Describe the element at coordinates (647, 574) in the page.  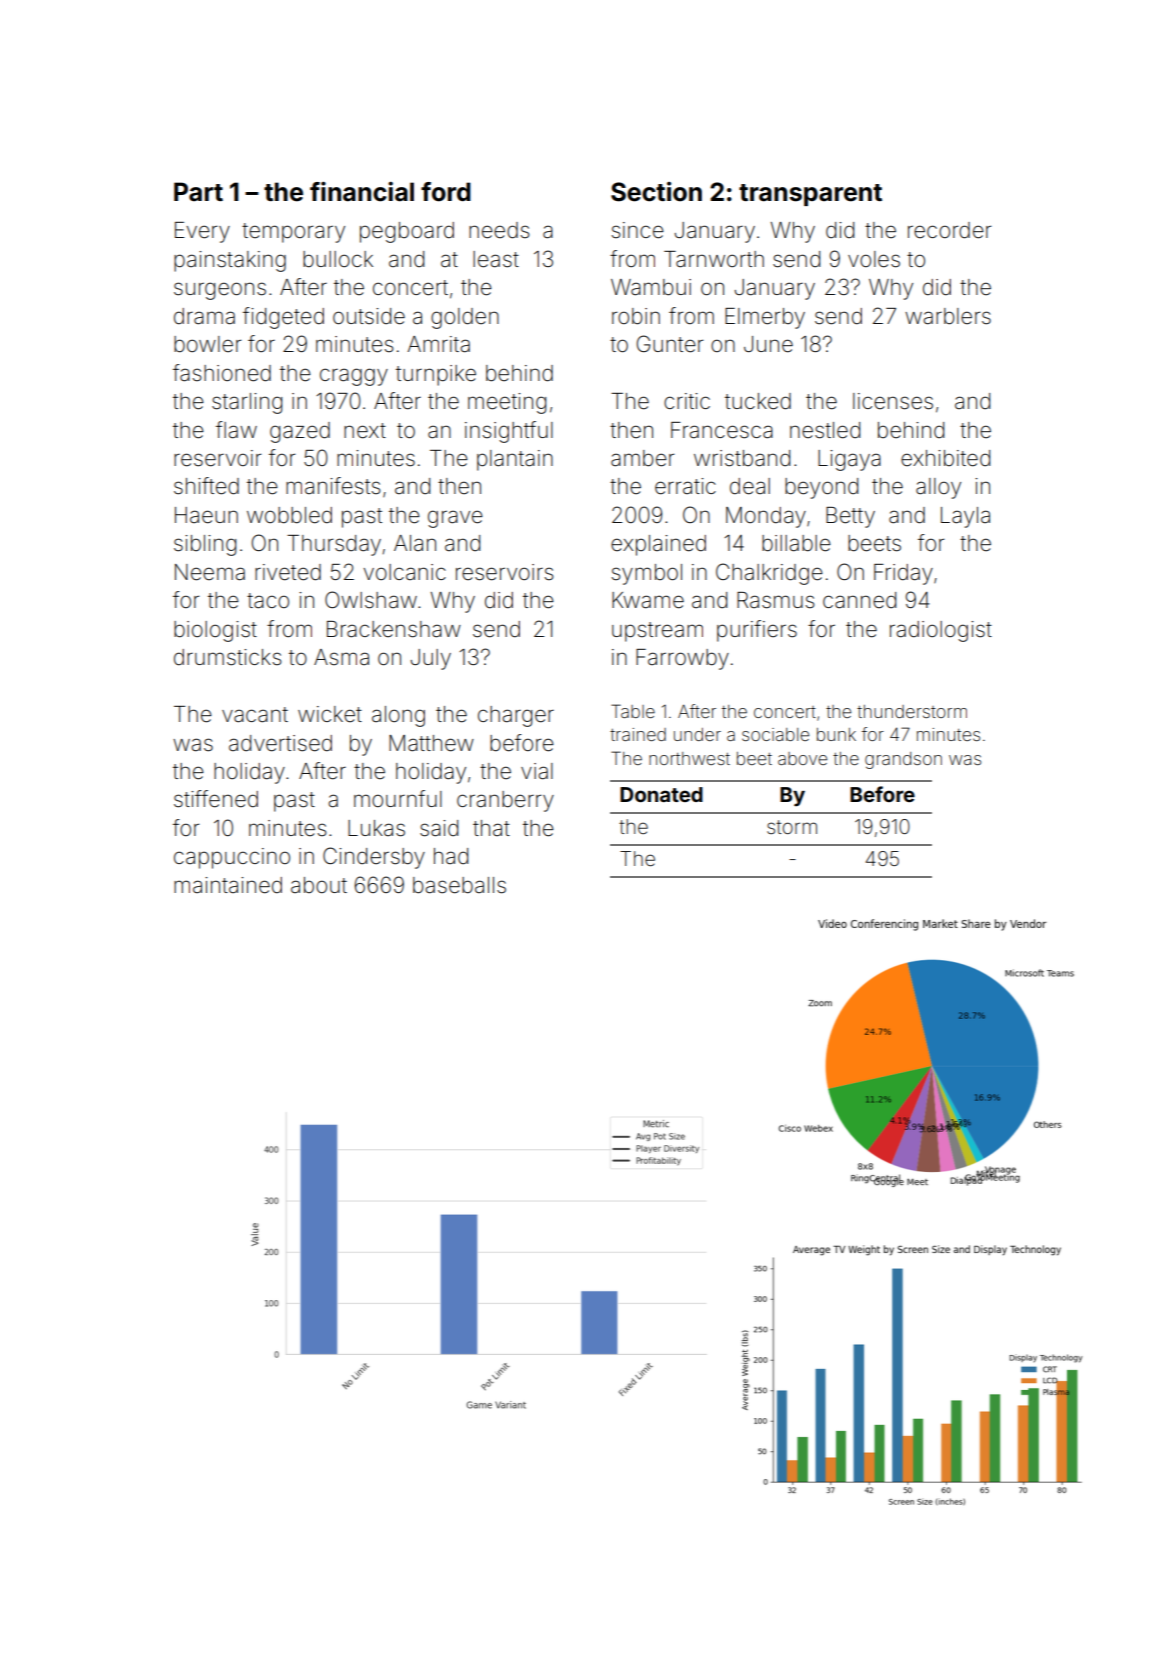
I see `symbol` at that location.
